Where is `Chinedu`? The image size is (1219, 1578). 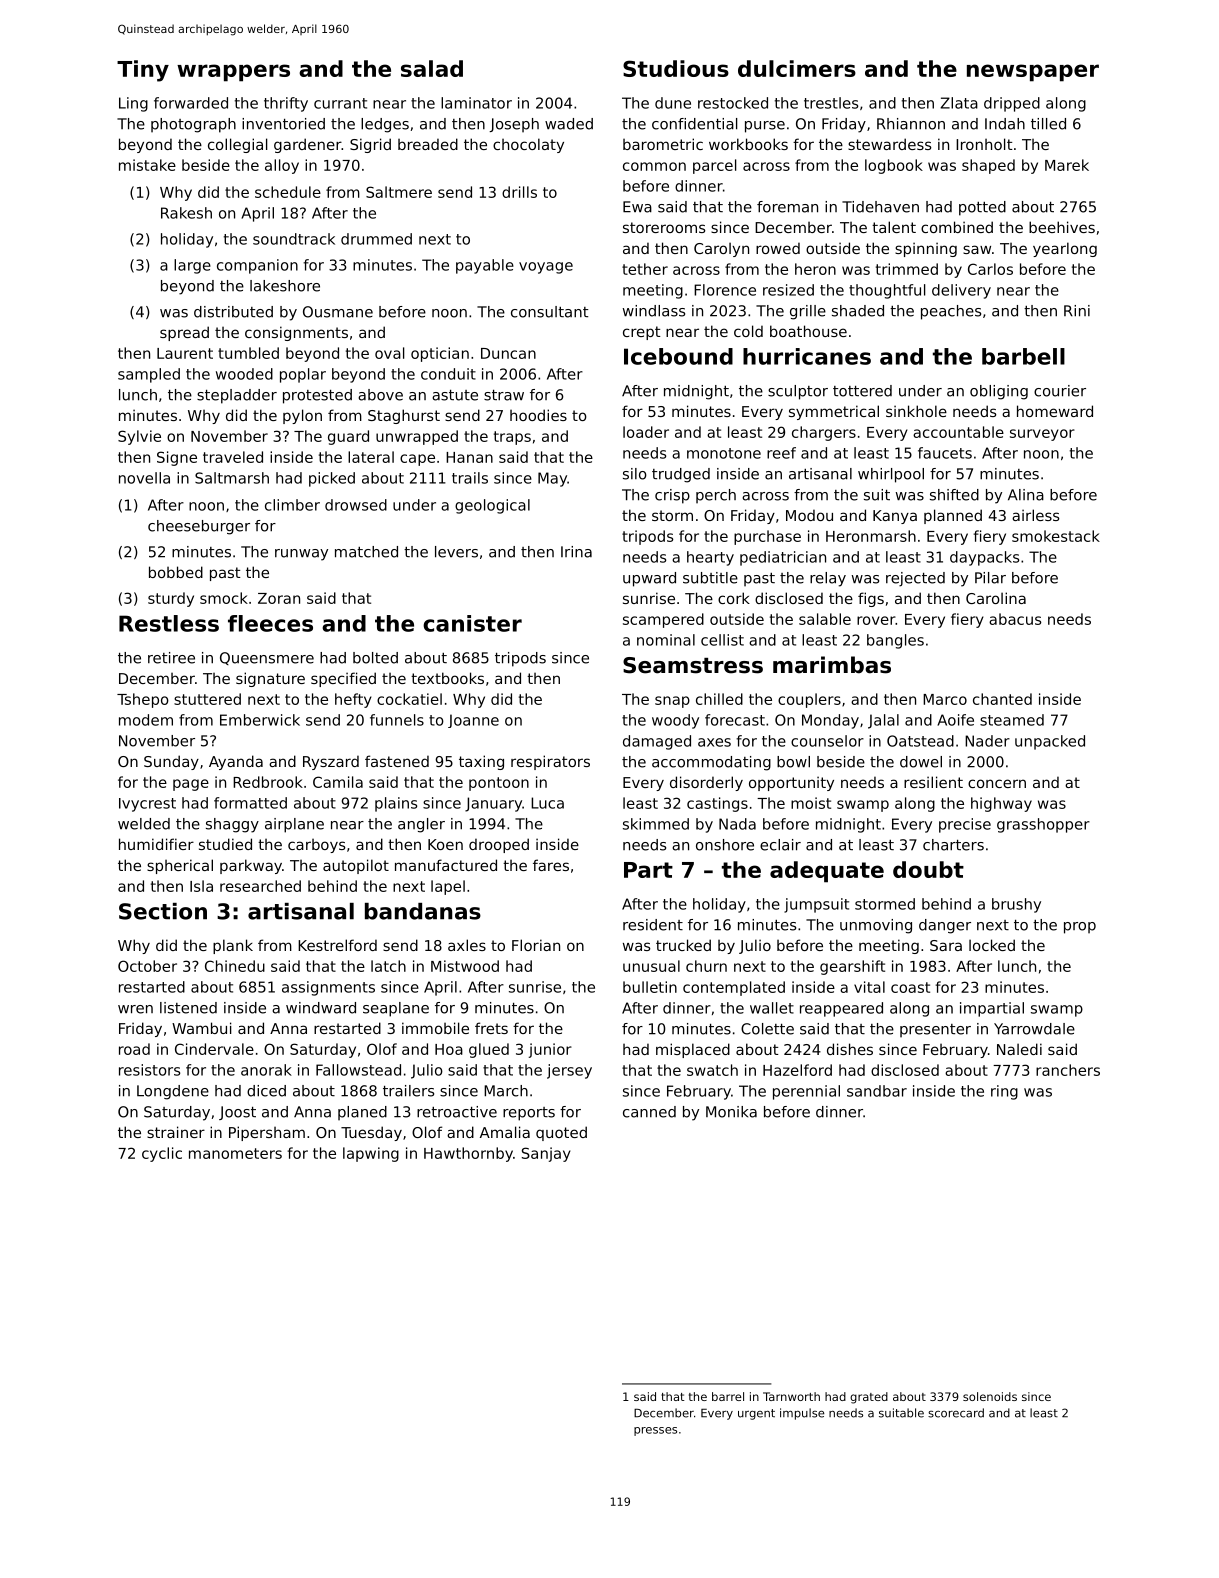 Chinedu is located at coordinates (235, 966).
